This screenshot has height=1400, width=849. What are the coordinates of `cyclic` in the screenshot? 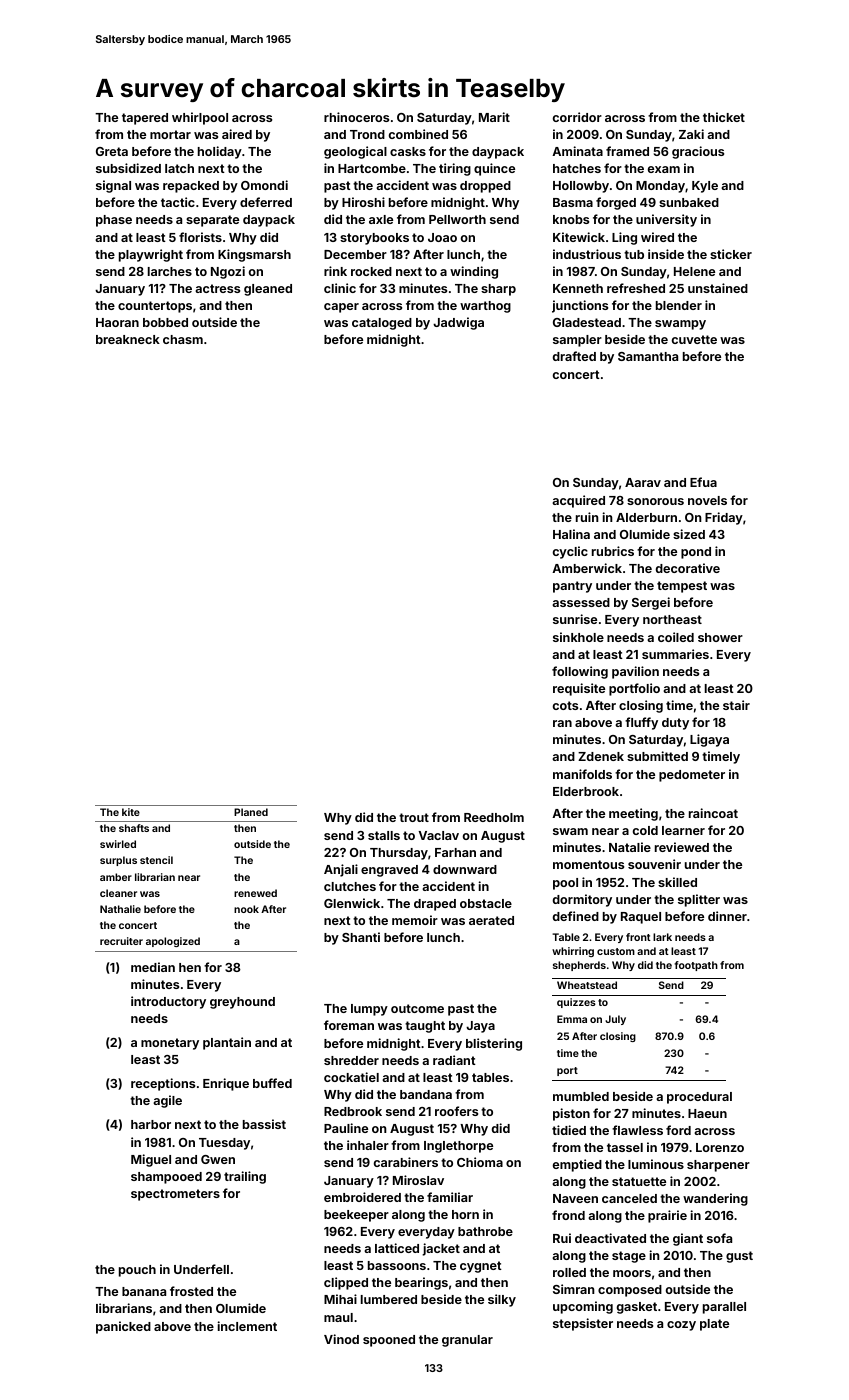 It's located at (570, 552).
